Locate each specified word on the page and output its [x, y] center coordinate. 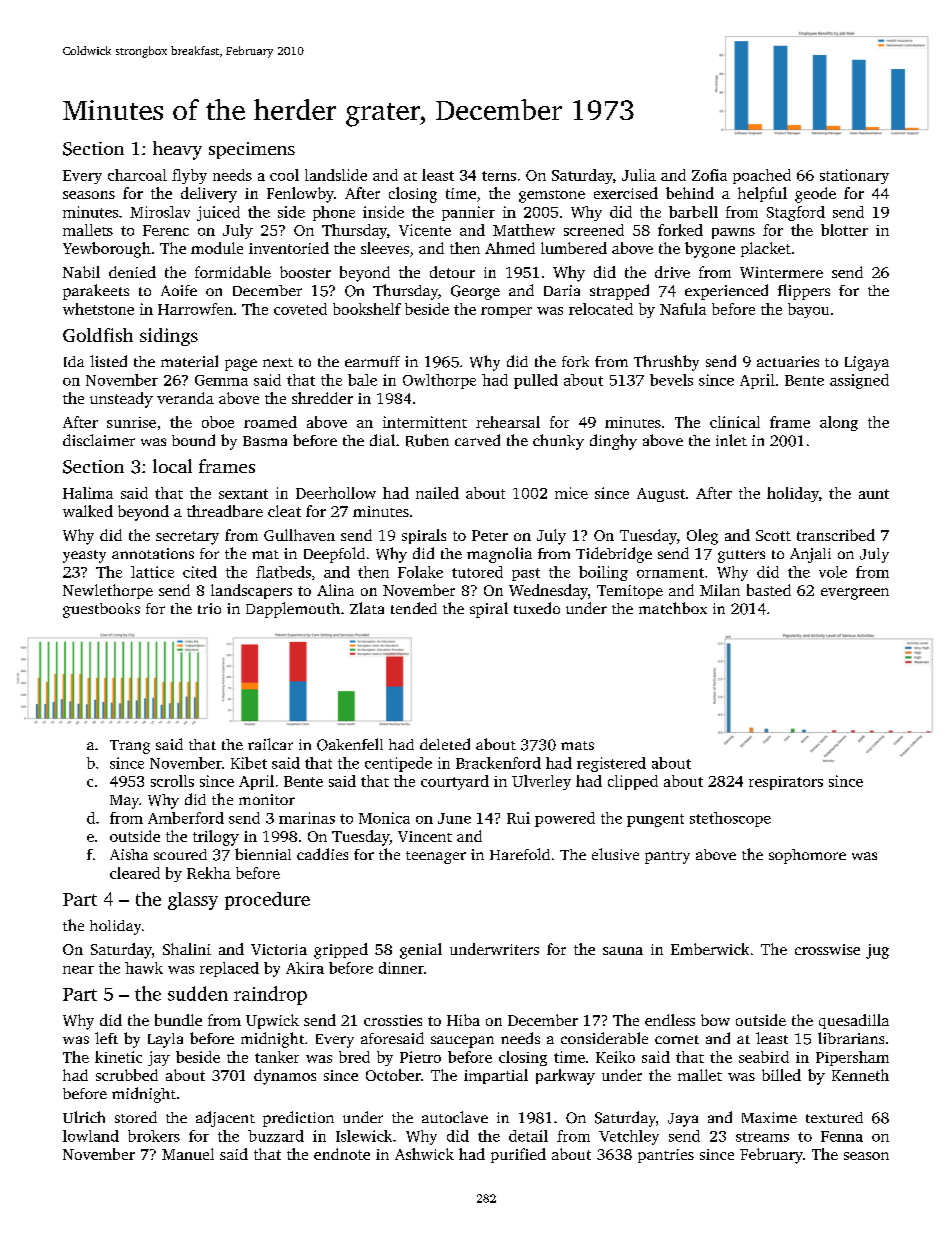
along [839, 423]
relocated [601, 309]
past [526, 574]
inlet [731, 440]
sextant [243, 494]
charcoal [137, 175]
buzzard [276, 1136]
